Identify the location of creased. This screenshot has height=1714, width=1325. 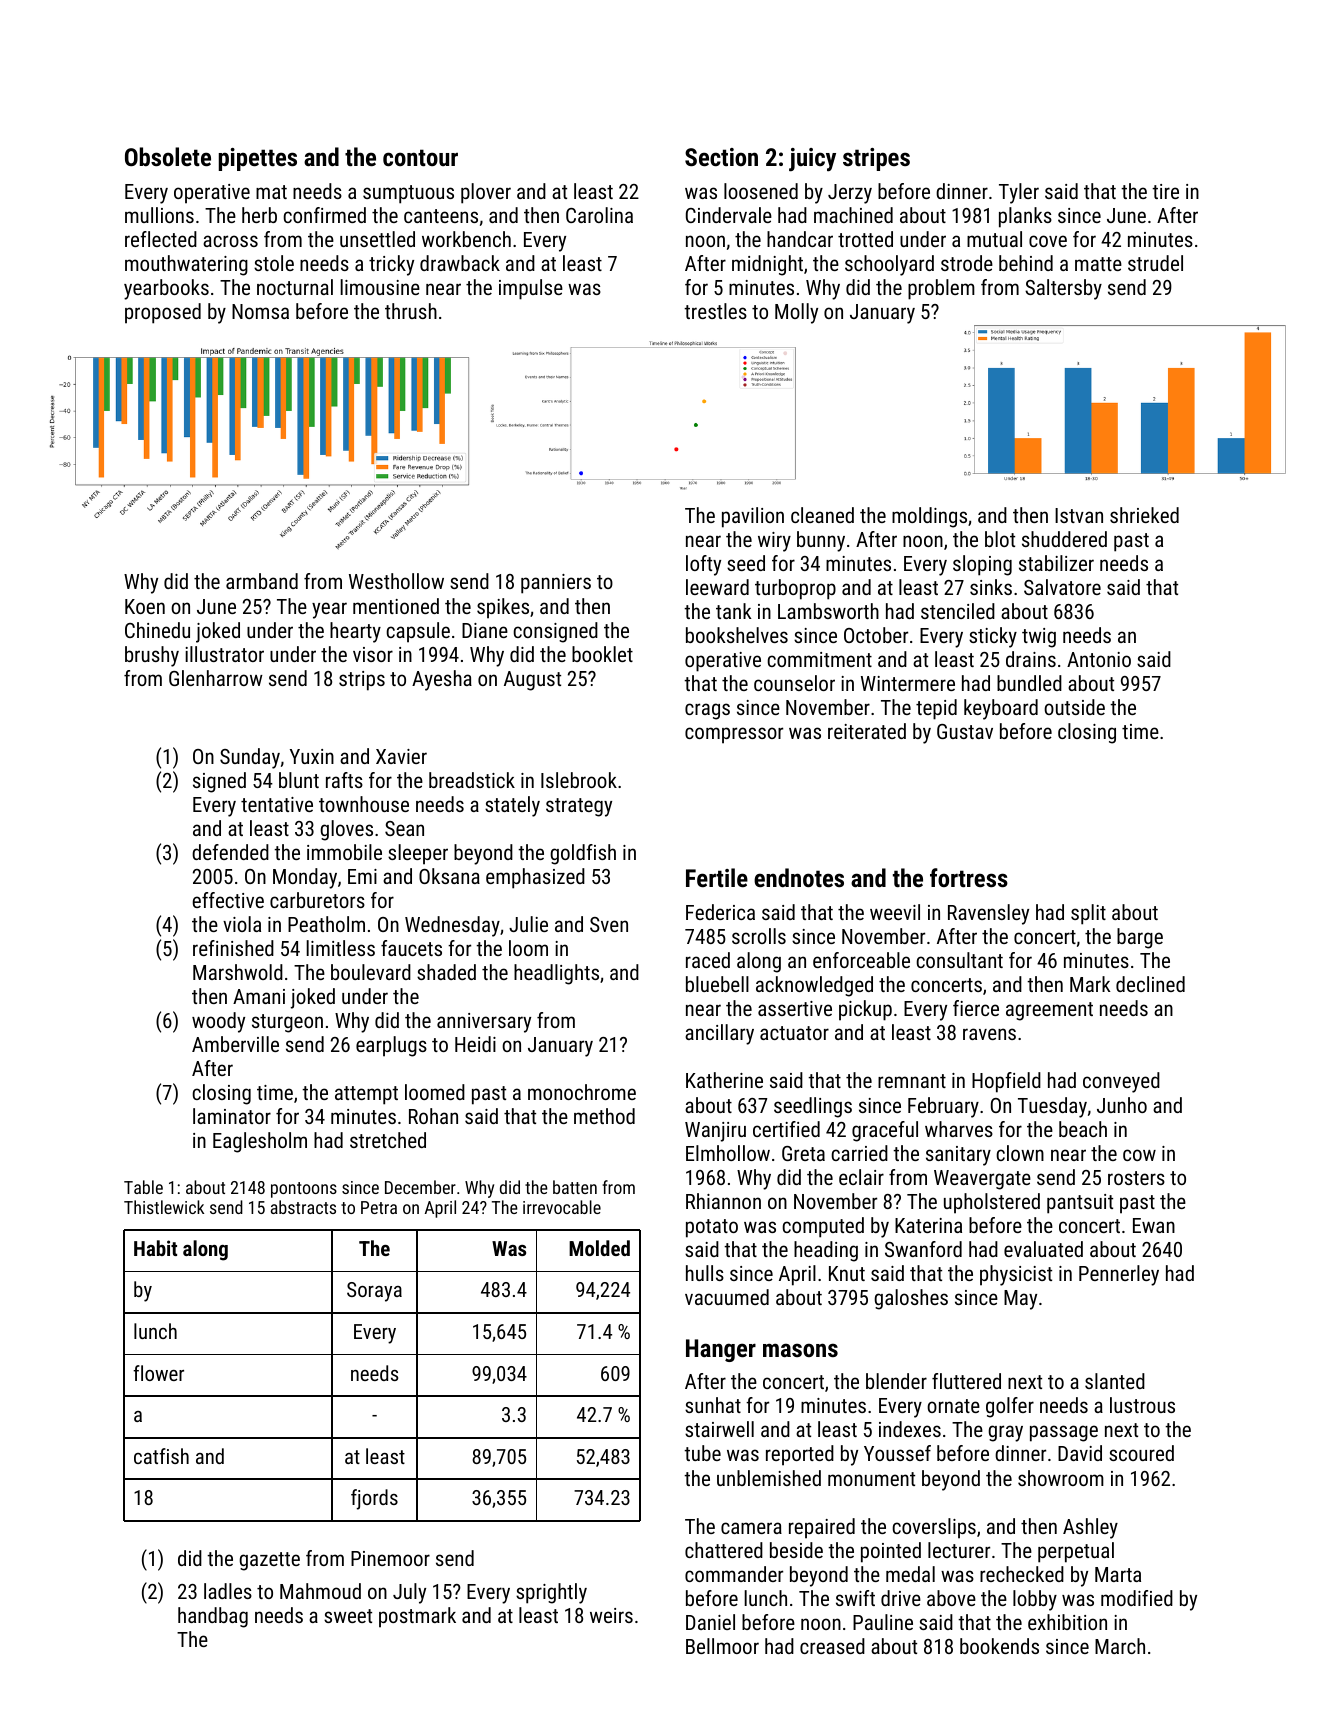
(832, 1646).
